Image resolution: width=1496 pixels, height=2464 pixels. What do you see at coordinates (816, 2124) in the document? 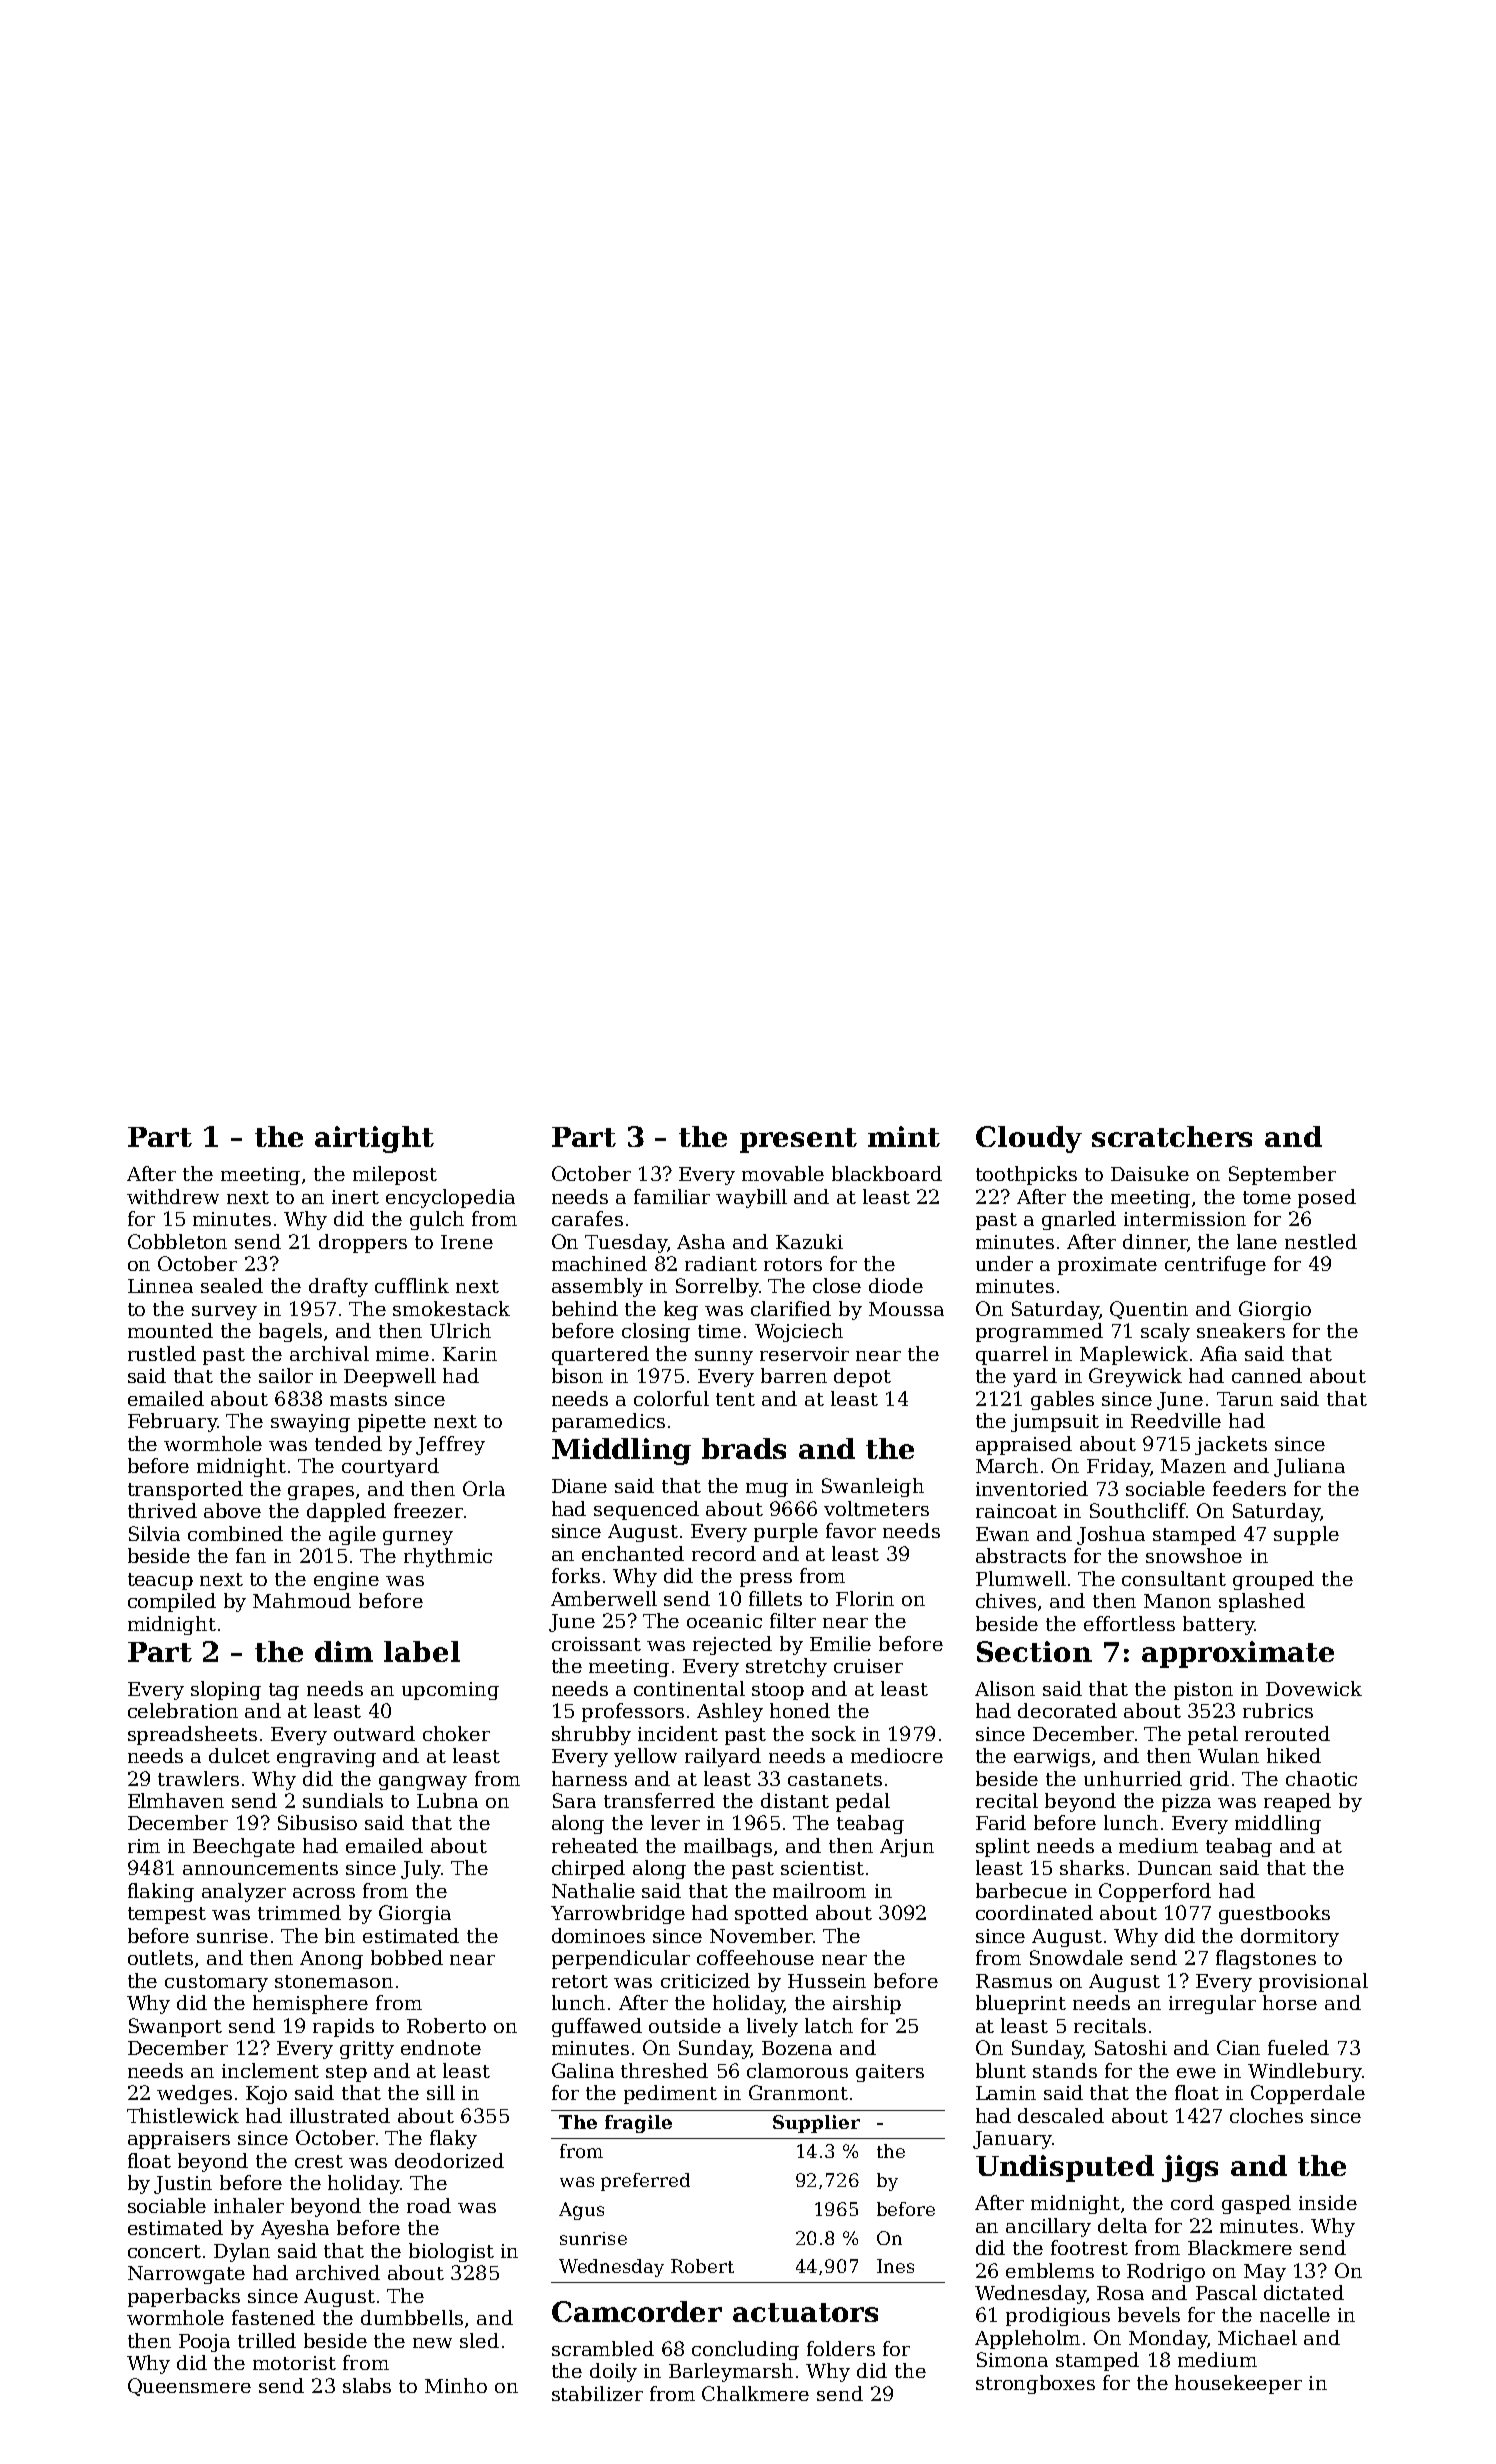
I see `Supplier` at bounding box center [816, 2124].
